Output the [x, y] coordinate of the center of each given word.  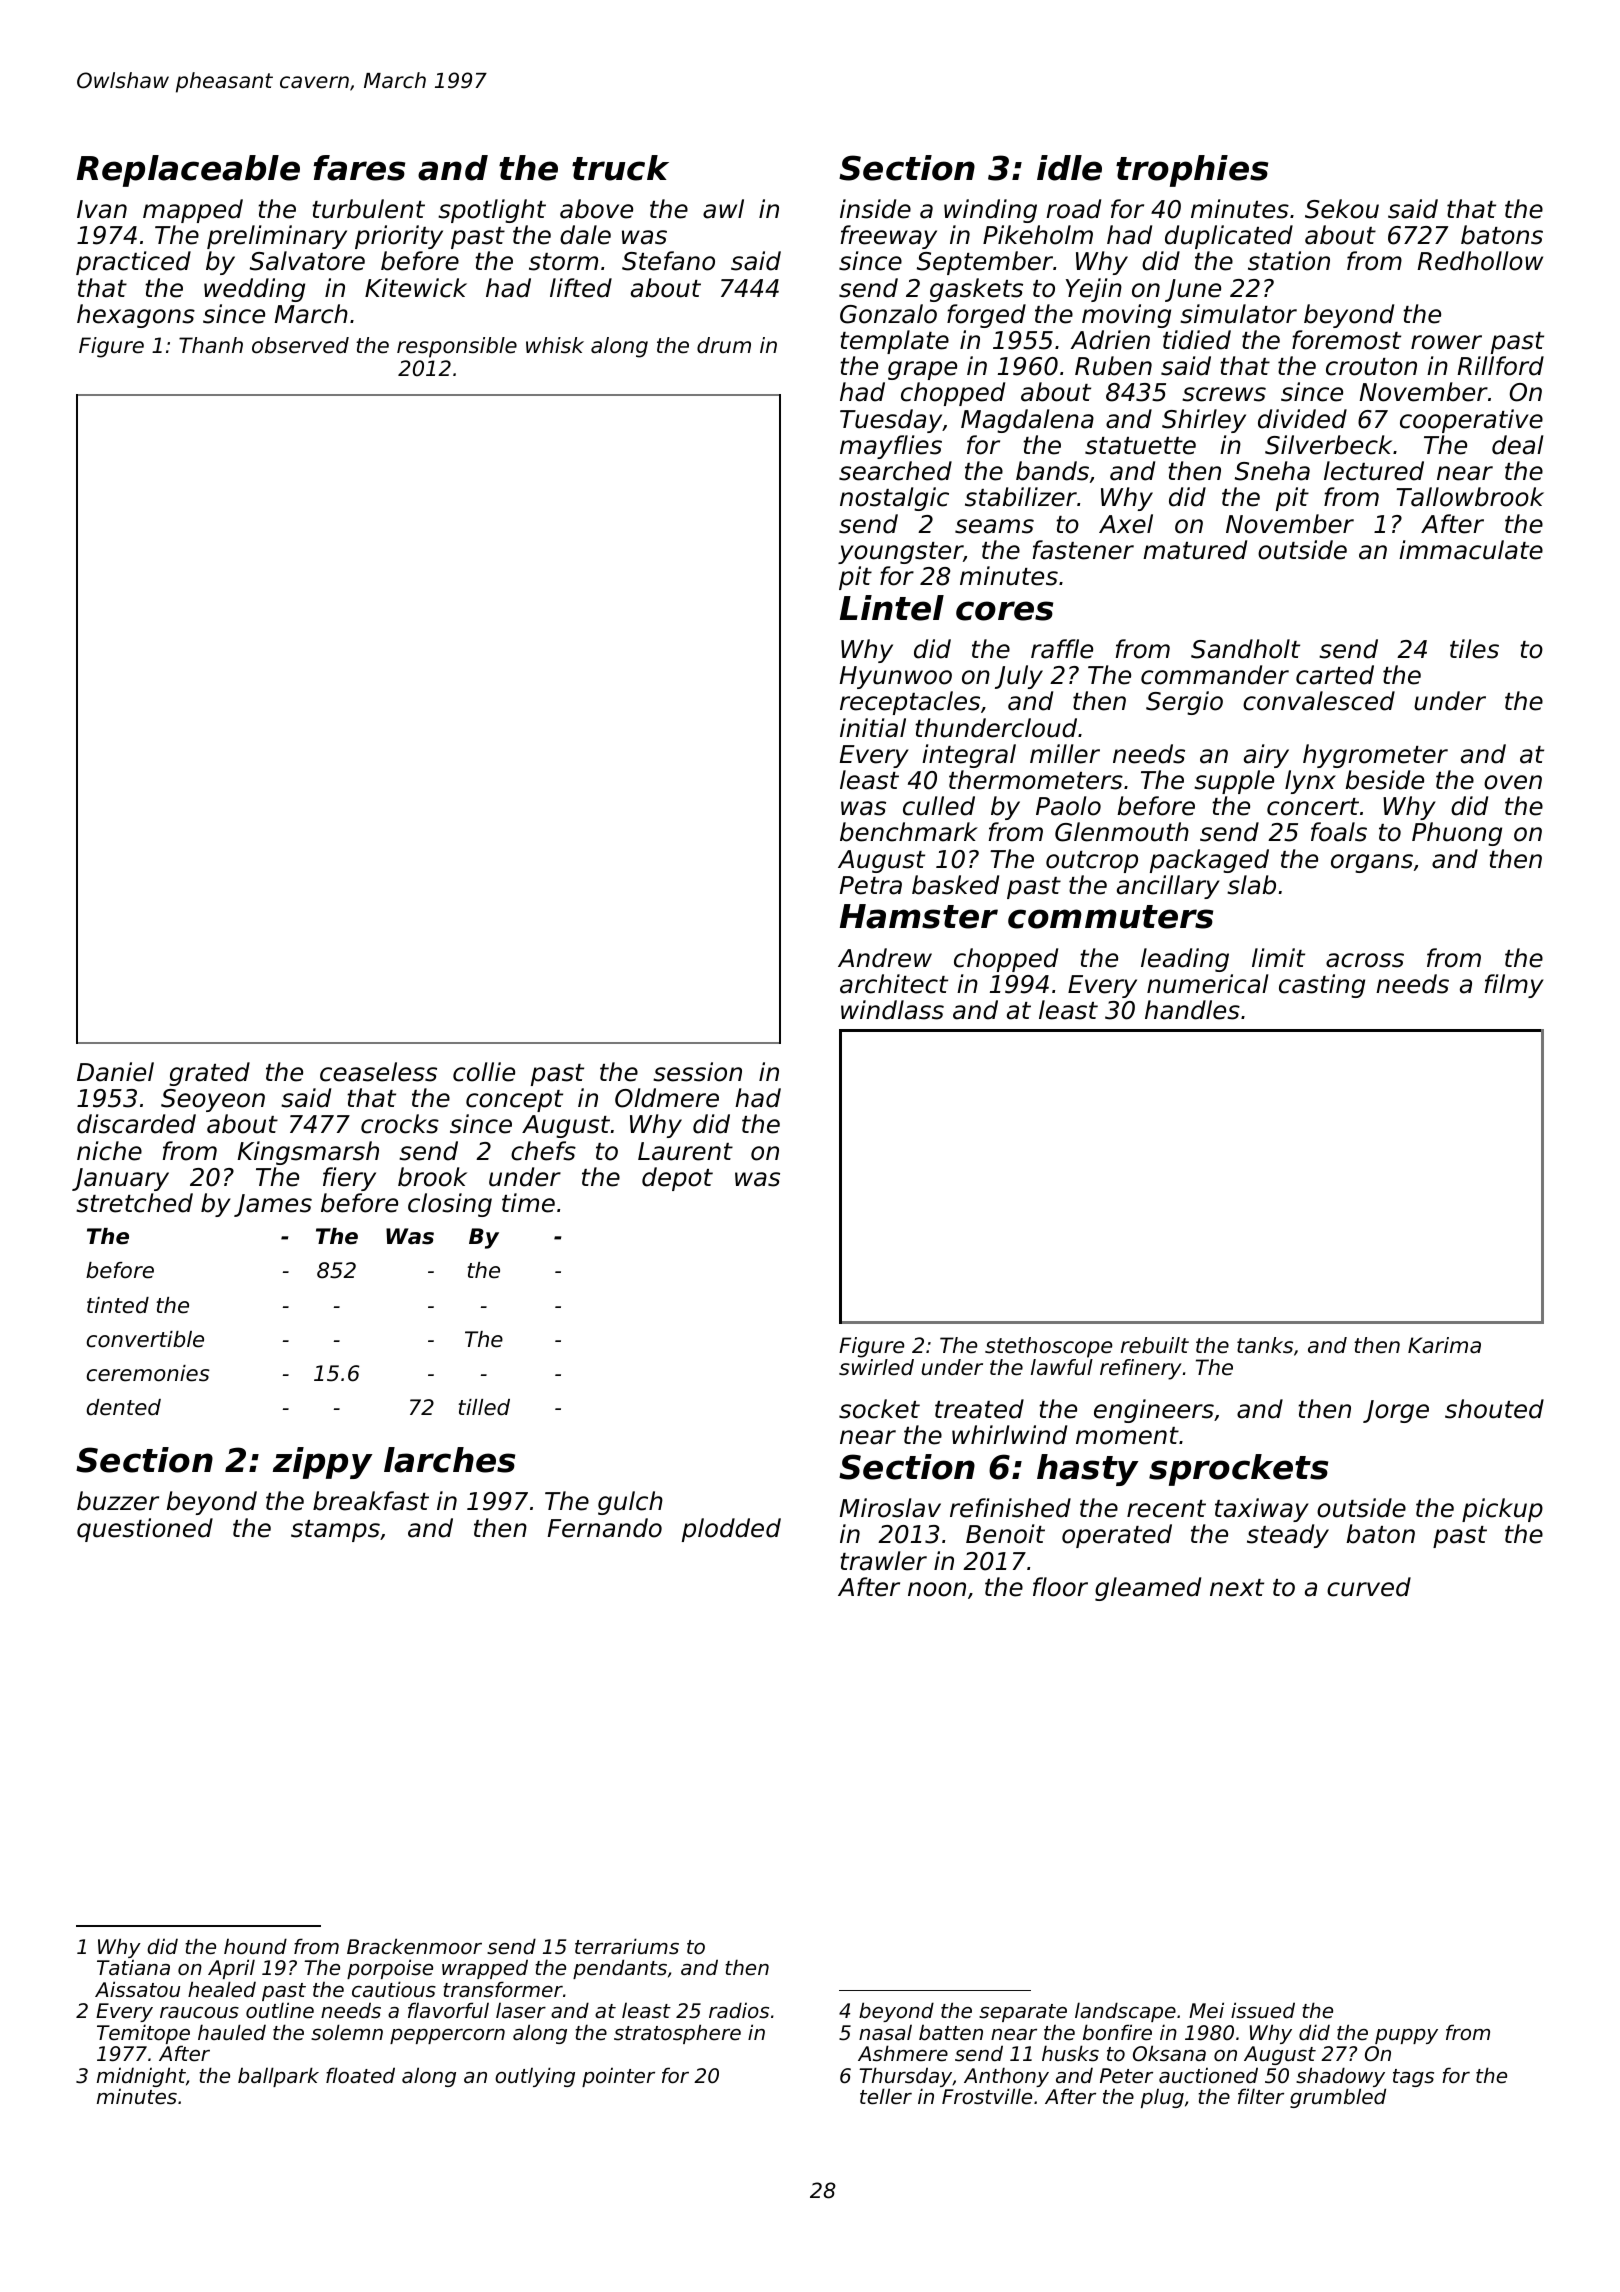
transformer [503, 1989]
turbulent [368, 209]
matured [1195, 550]
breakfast [371, 1501]
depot [677, 1179]
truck [620, 168]
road [1073, 209]
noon [937, 1589]
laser [521, 2010]
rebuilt [1155, 1345]
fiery [349, 1179]
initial [873, 728]
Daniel [115, 1072]
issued [1263, 2010]
